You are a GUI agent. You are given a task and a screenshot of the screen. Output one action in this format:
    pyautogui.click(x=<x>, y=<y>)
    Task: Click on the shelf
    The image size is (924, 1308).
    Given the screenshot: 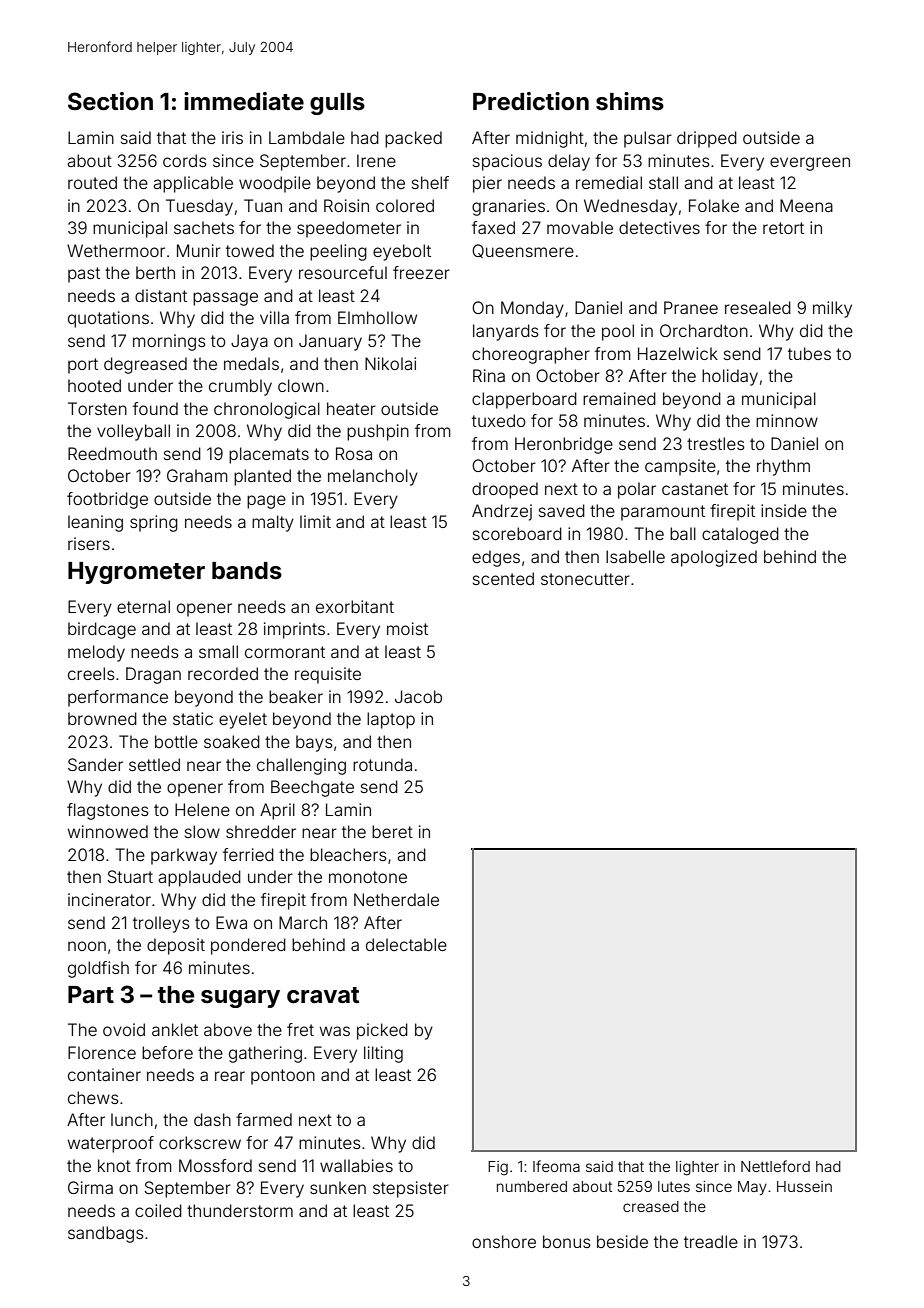 What is the action you would take?
    pyautogui.click(x=430, y=182)
